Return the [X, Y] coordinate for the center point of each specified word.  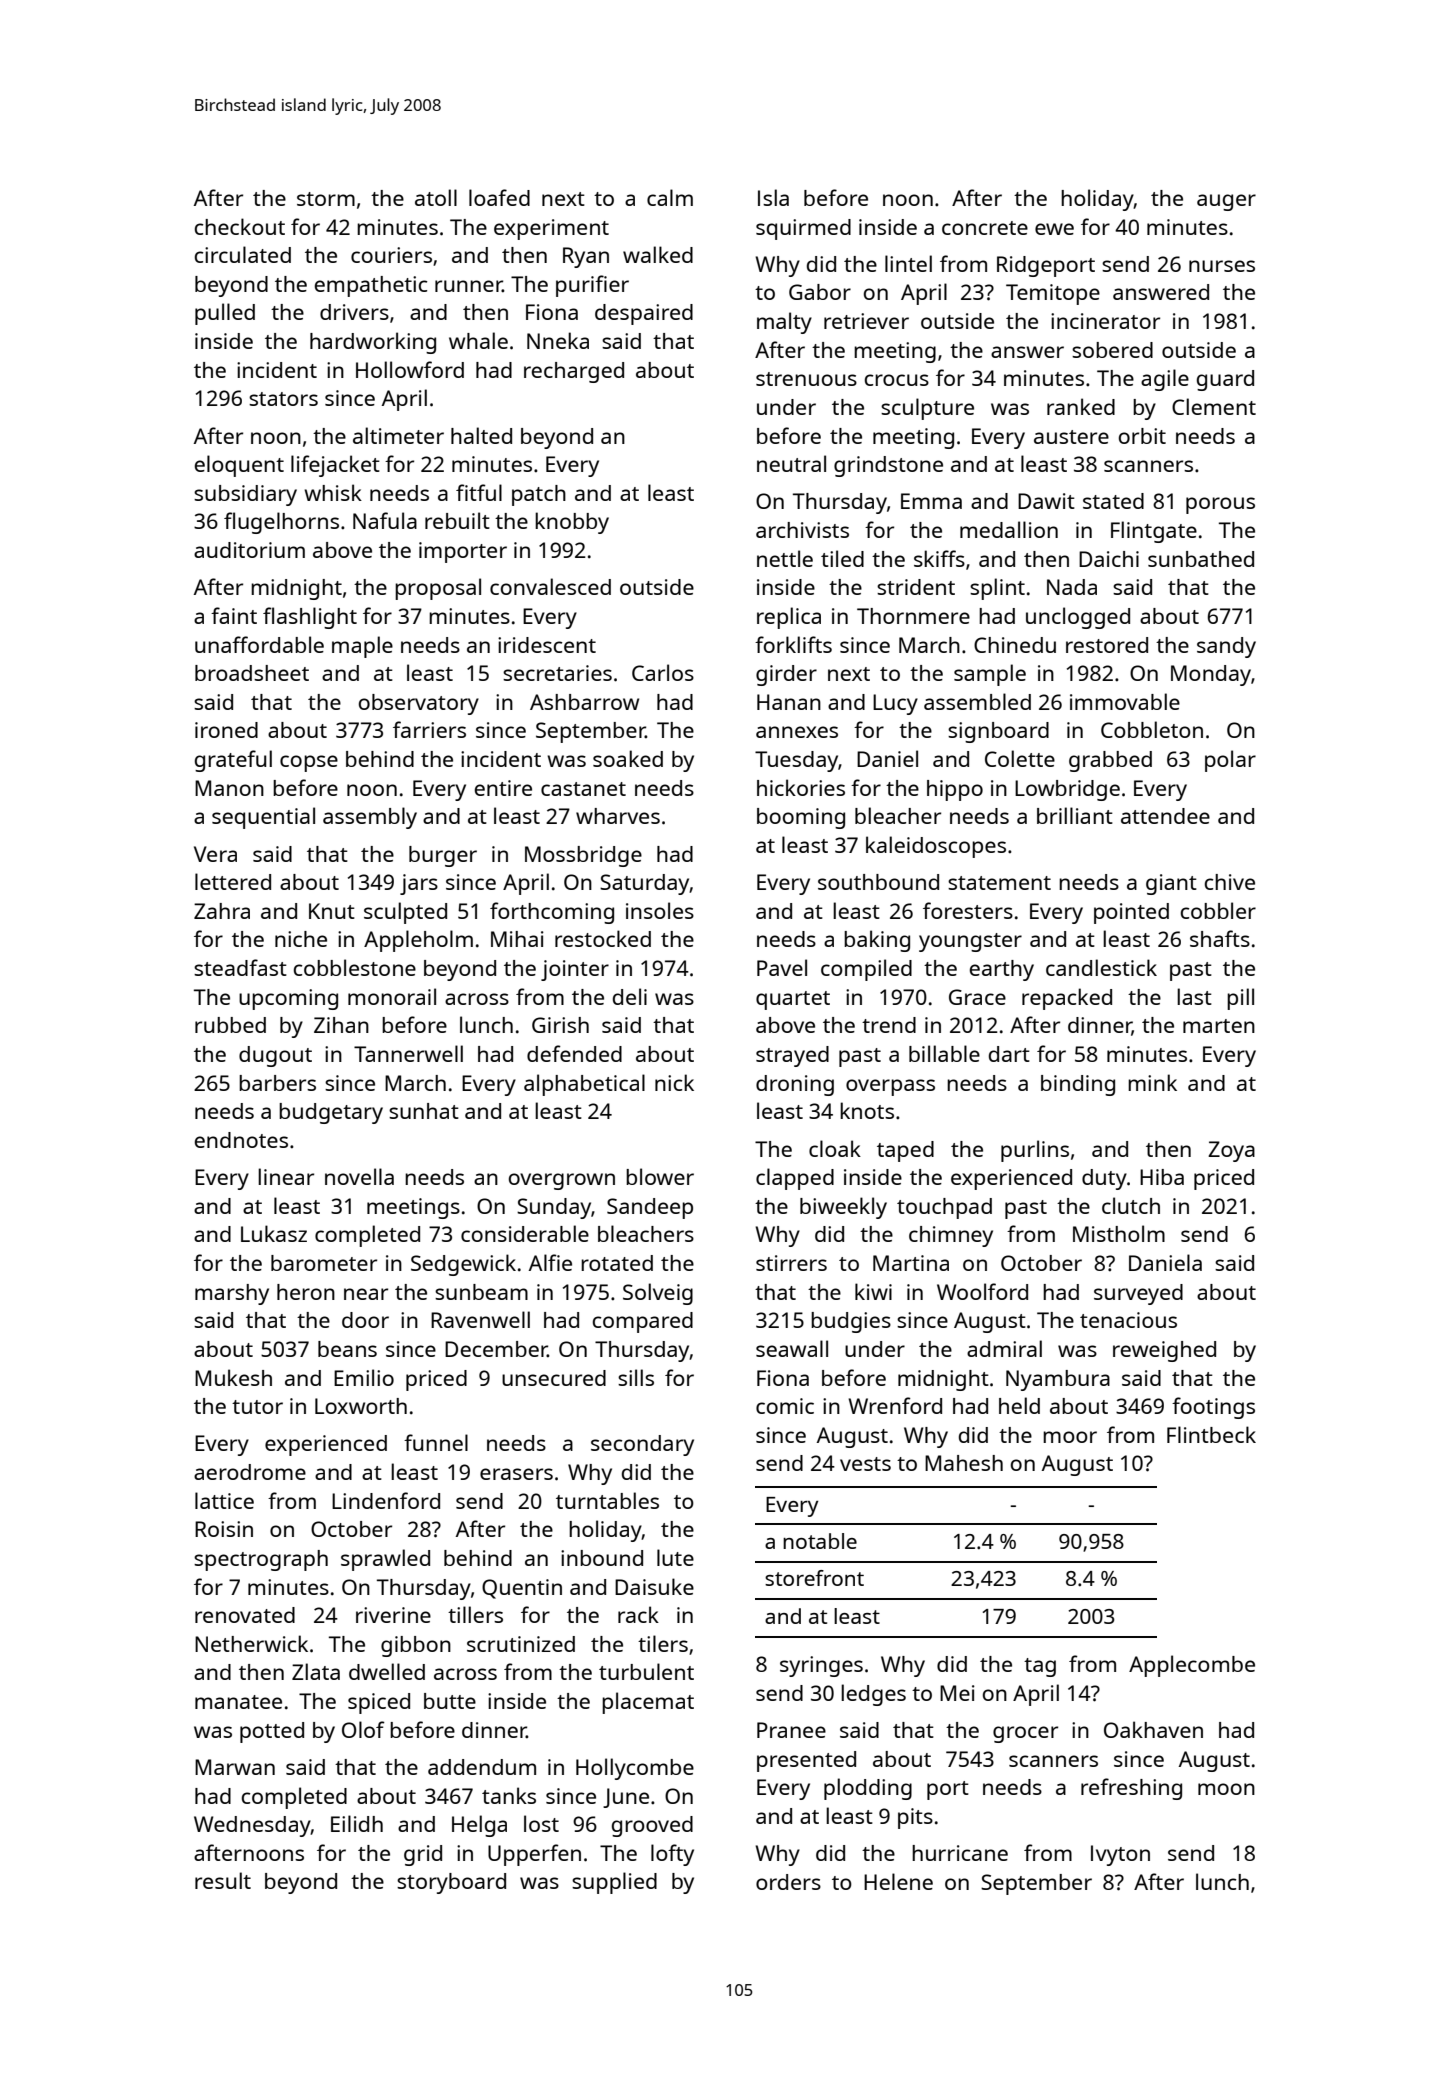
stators [283, 399]
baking [877, 941]
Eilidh [357, 1823]
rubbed [230, 1025]
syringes [821, 1666]
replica [789, 618]
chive [1230, 882]
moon [1226, 1789]
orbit [1142, 436]
